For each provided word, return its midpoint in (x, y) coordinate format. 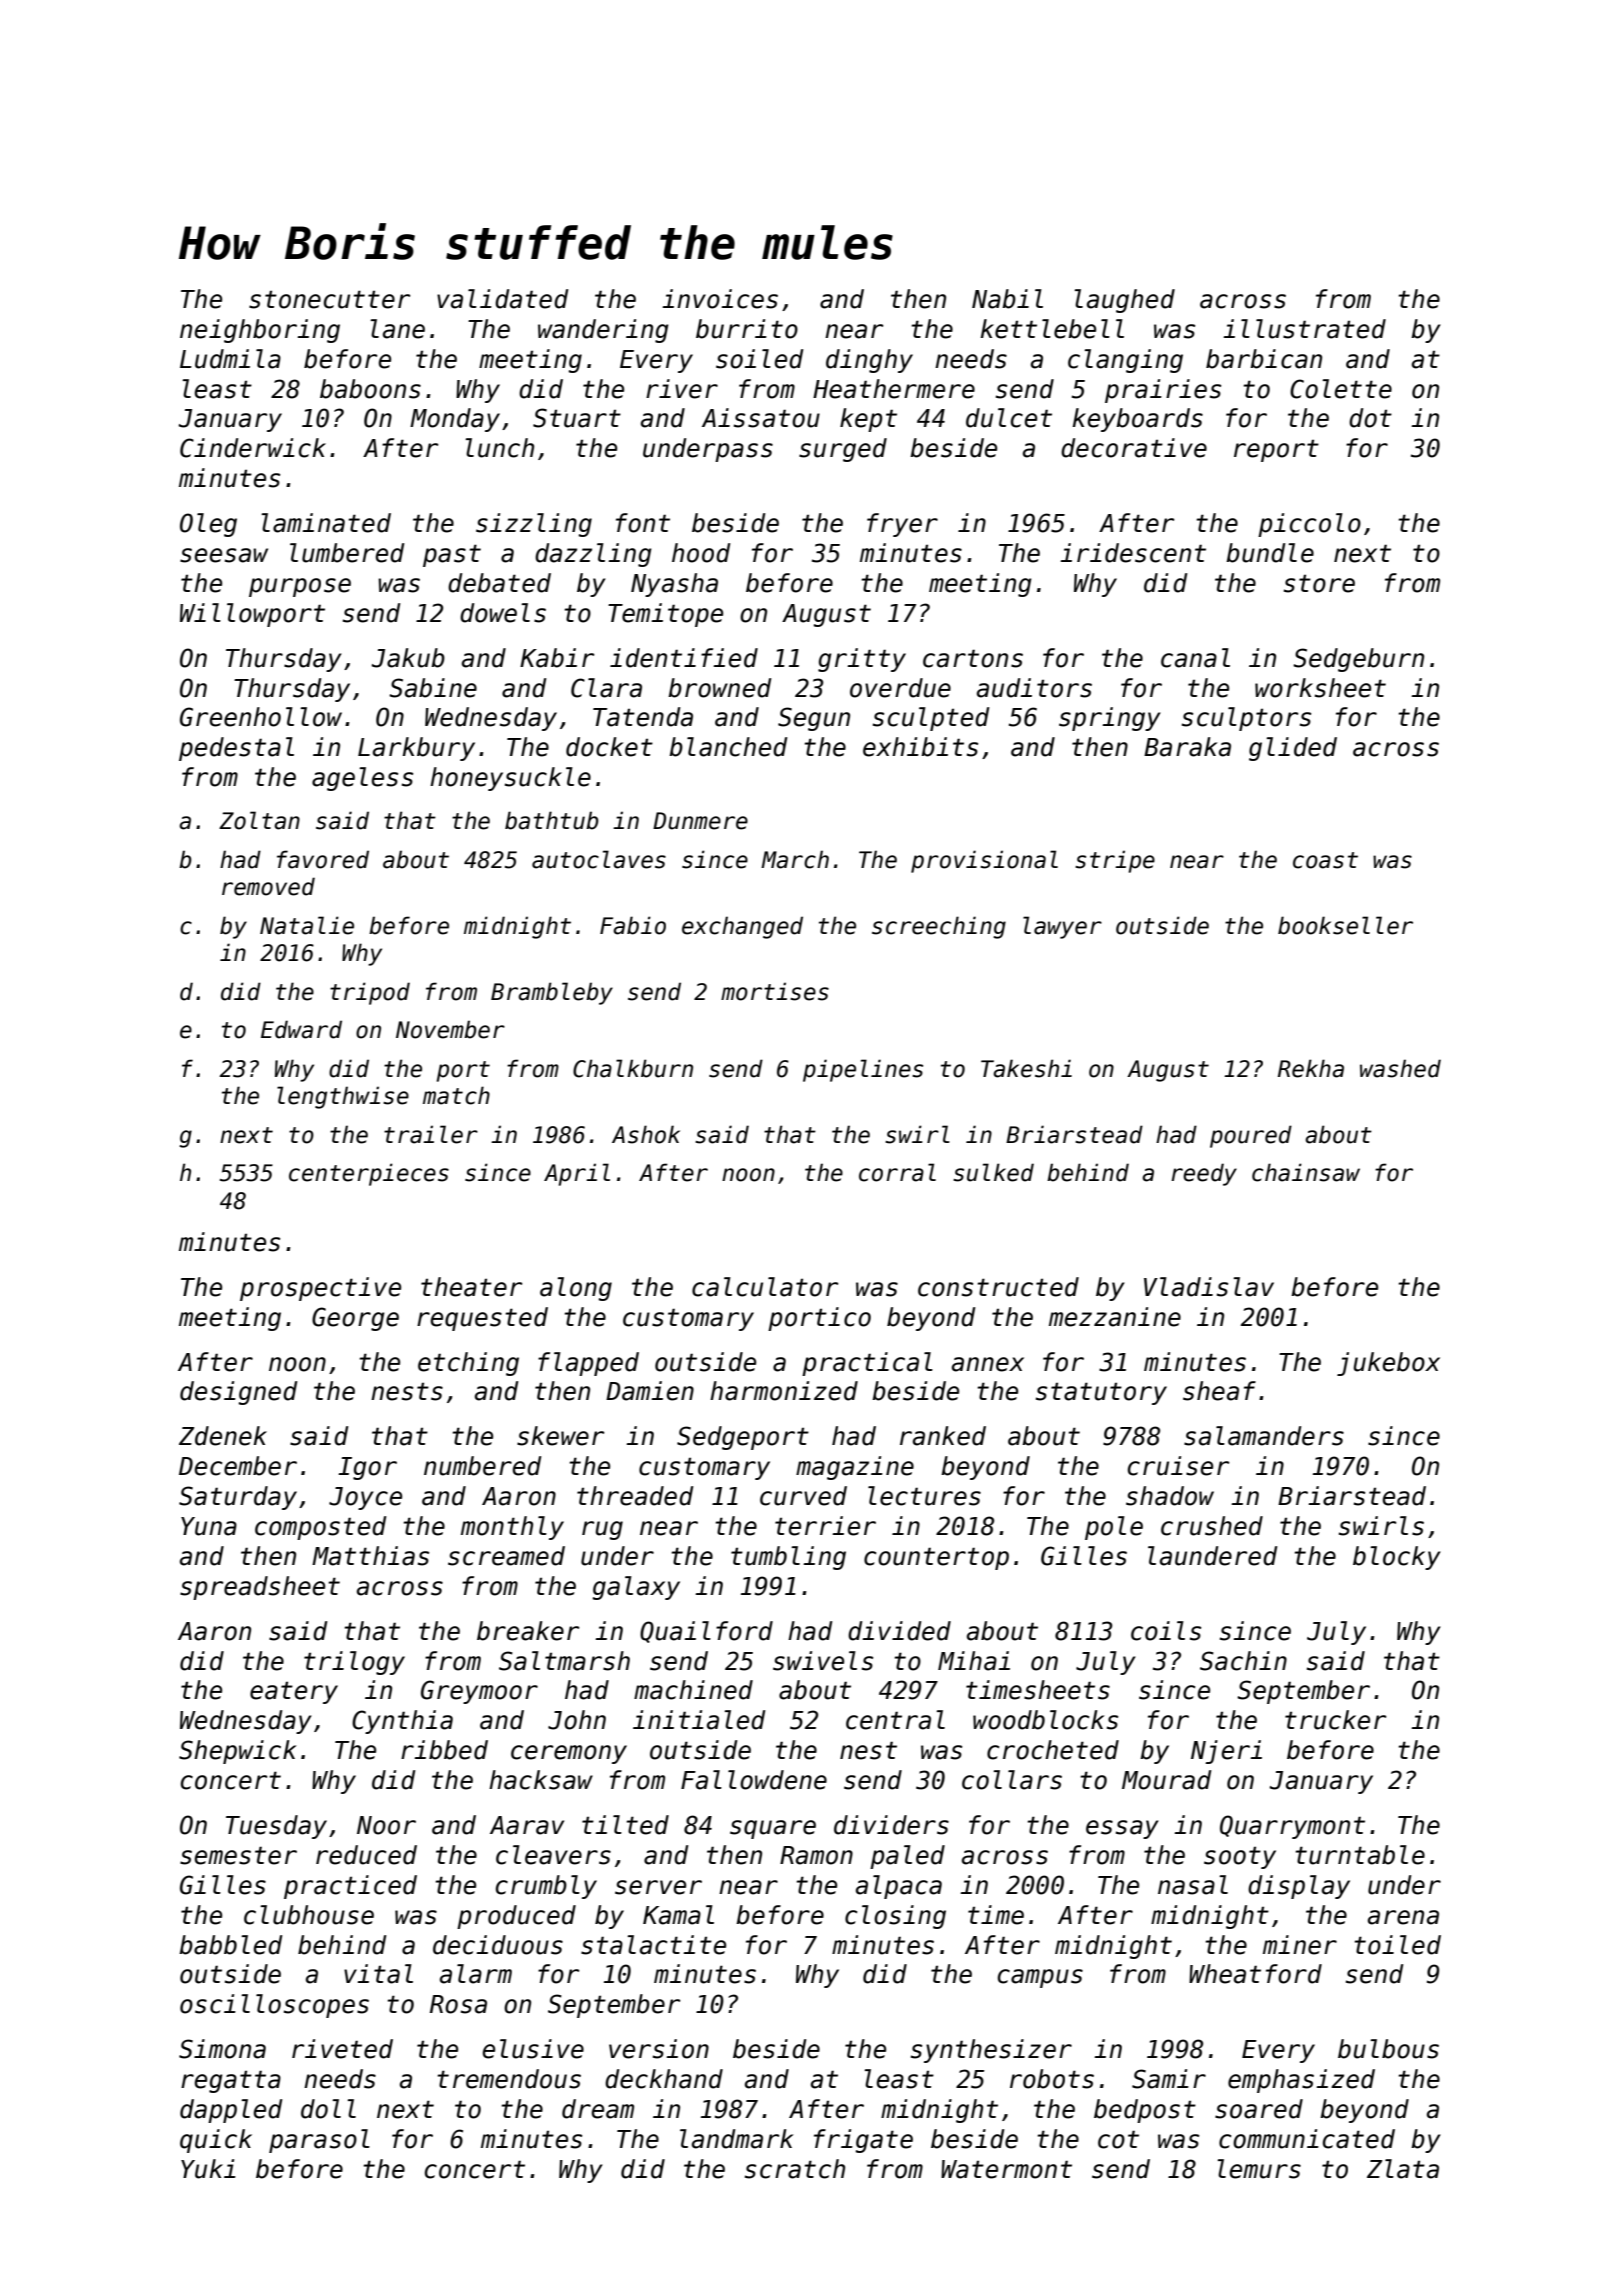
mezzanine (1115, 1317)
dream (598, 2109)
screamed (506, 1556)
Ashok (646, 1134)
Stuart (577, 418)
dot (1370, 418)
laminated (326, 523)
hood (701, 553)
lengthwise (343, 1097)
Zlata (1403, 2169)
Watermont (1006, 2169)
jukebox (1388, 1364)
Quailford (706, 1632)
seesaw (224, 555)
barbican (1264, 359)
